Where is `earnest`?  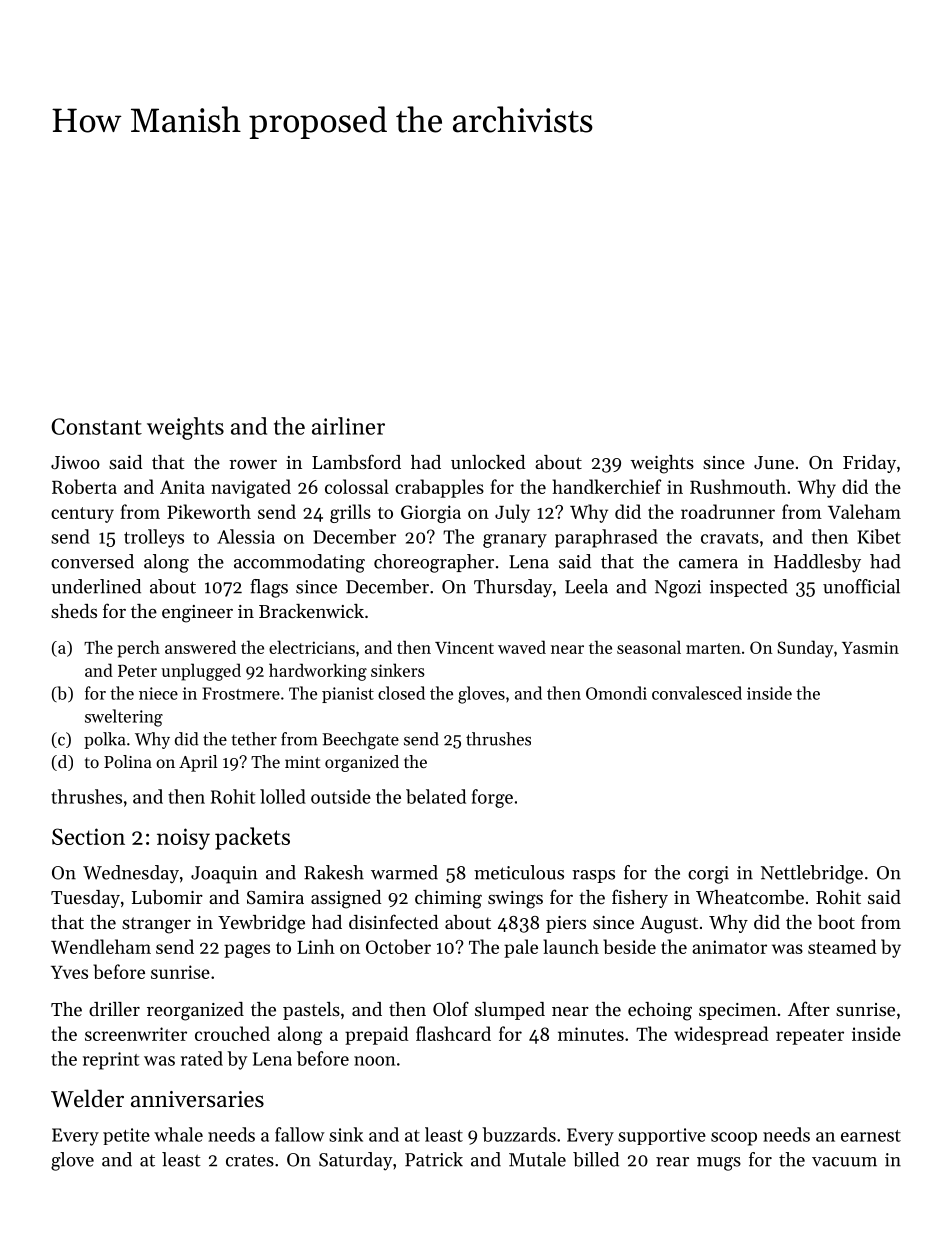
earnest is located at coordinates (871, 1136).
